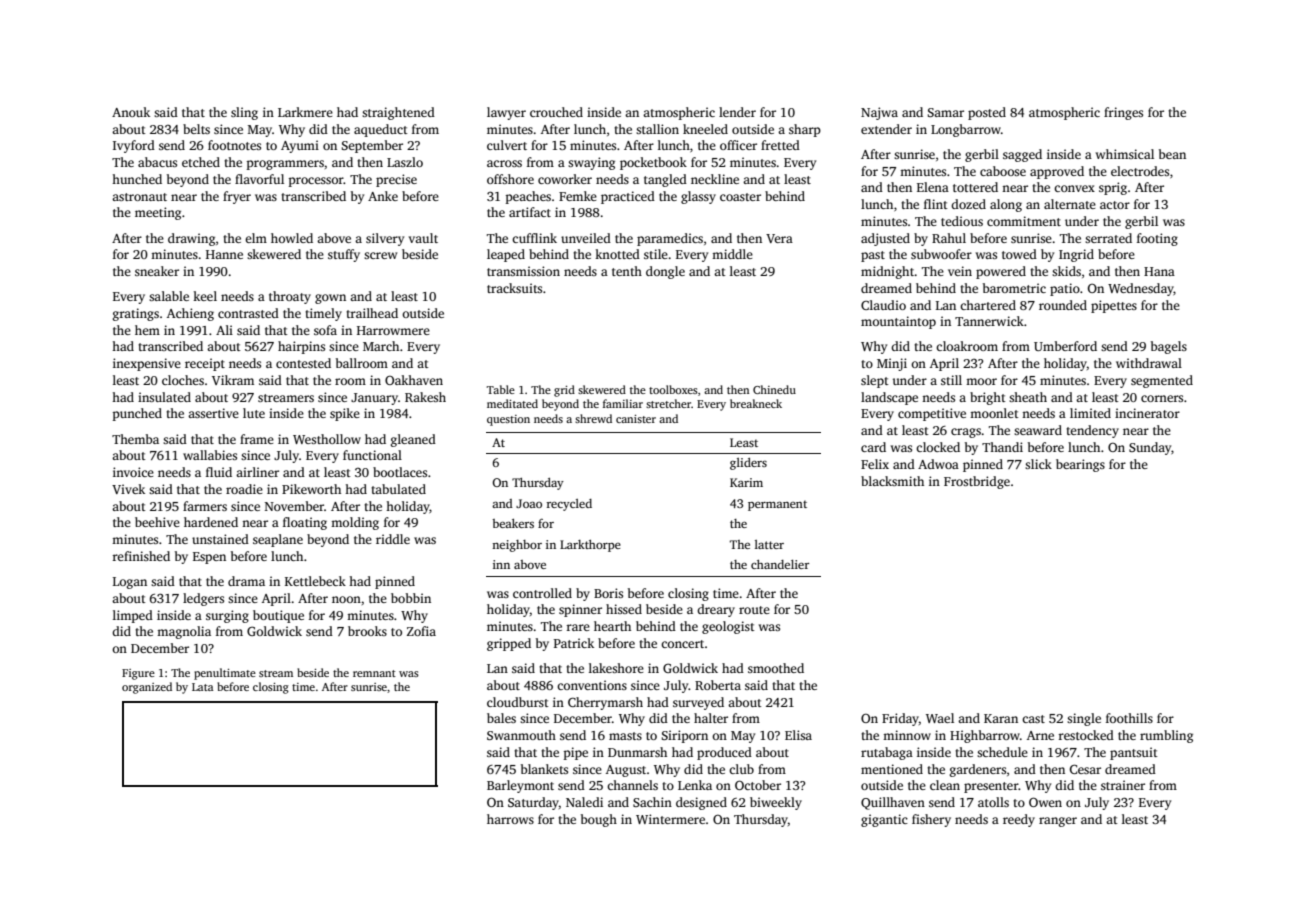  Describe the element at coordinates (746, 482) in the screenshot. I see `Karim` at that location.
